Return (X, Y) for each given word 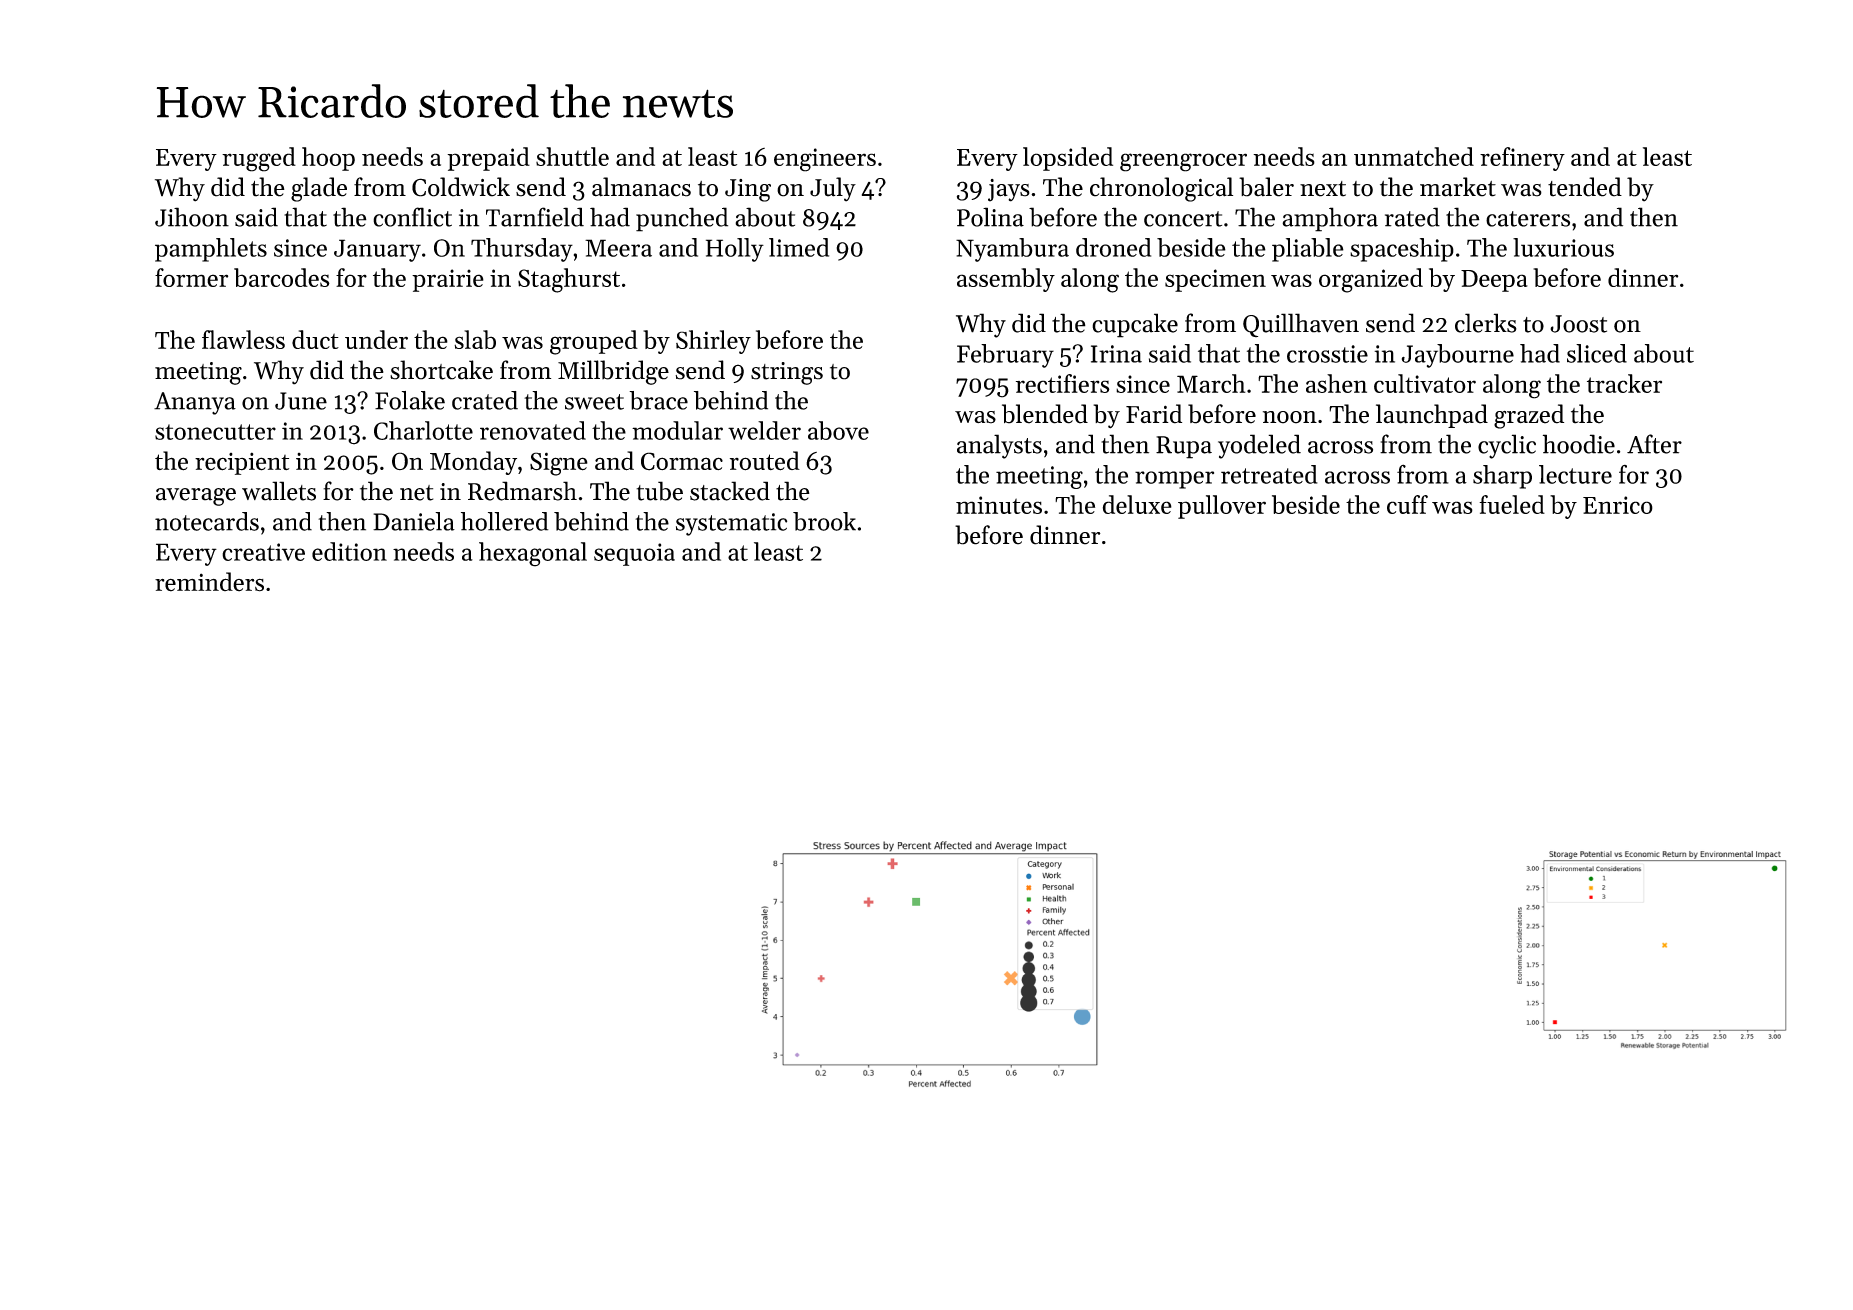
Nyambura (1012, 250)
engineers (825, 160)
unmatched (1414, 156)
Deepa (1494, 281)
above (838, 430)
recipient (242, 463)
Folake (410, 400)
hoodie (1579, 444)
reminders (209, 582)
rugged (259, 159)
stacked (730, 491)
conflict (412, 217)
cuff (1407, 504)
